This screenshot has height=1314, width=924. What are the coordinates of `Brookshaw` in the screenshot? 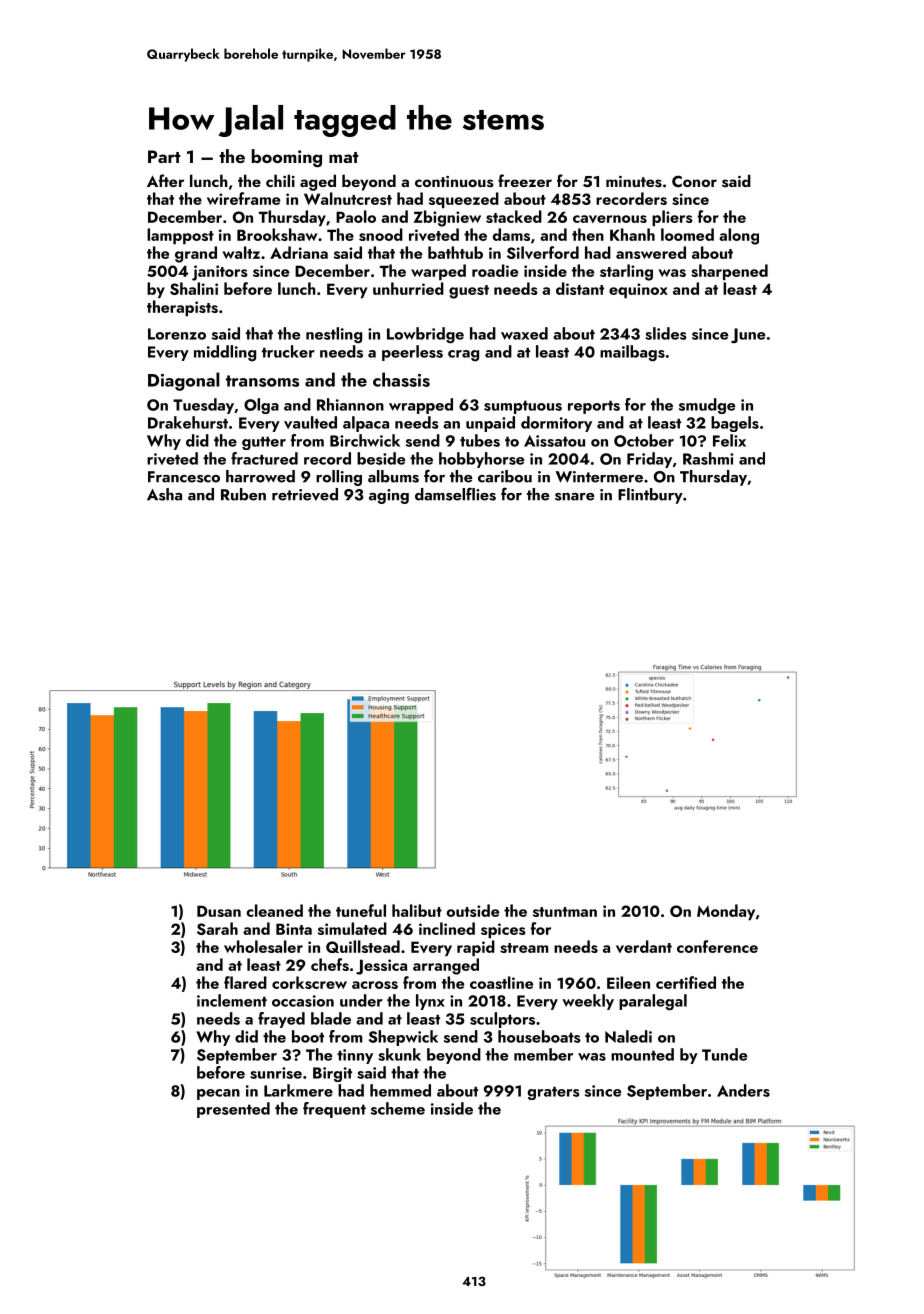 It's located at (277, 234).
